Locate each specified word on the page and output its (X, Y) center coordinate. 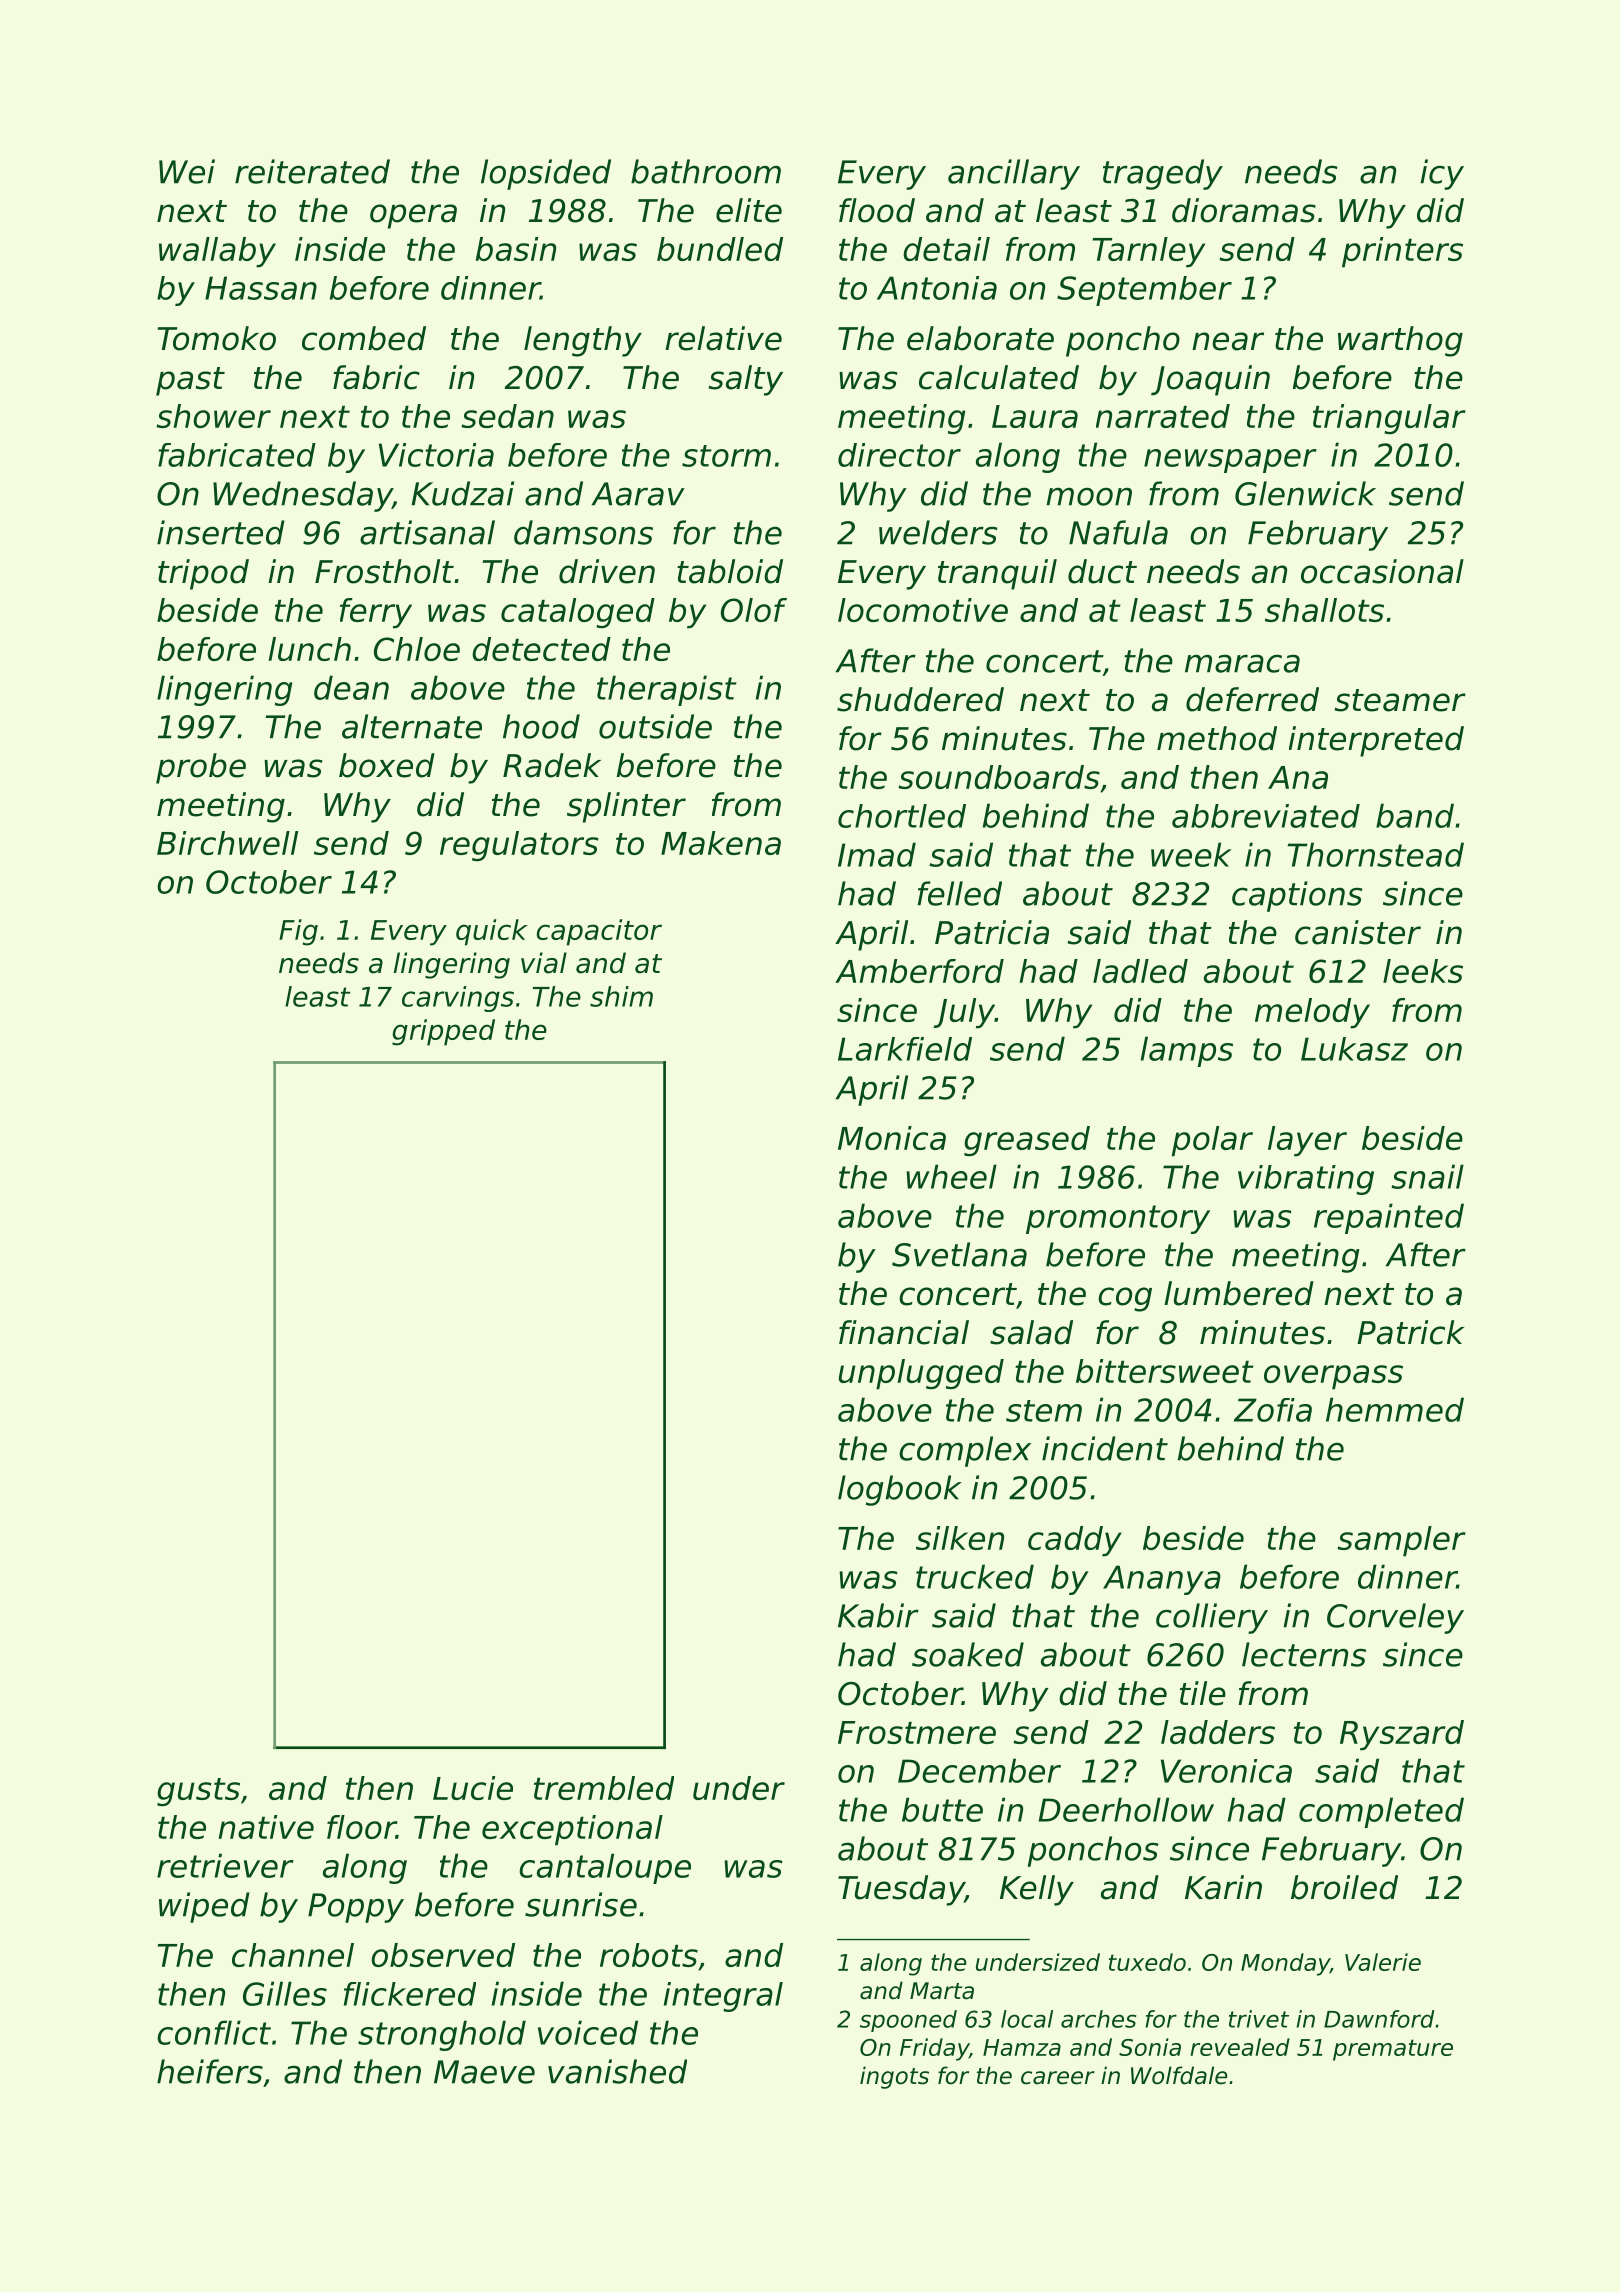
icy (1442, 174)
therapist (667, 690)
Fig (298, 932)
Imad (877, 854)
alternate (412, 726)
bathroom (706, 171)
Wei (187, 171)
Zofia (1273, 1410)
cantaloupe (605, 1868)
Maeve (484, 2072)
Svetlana (959, 1254)
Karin (1223, 1887)
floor (361, 1827)
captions (1297, 896)
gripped (443, 1032)
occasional (1382, 571)
